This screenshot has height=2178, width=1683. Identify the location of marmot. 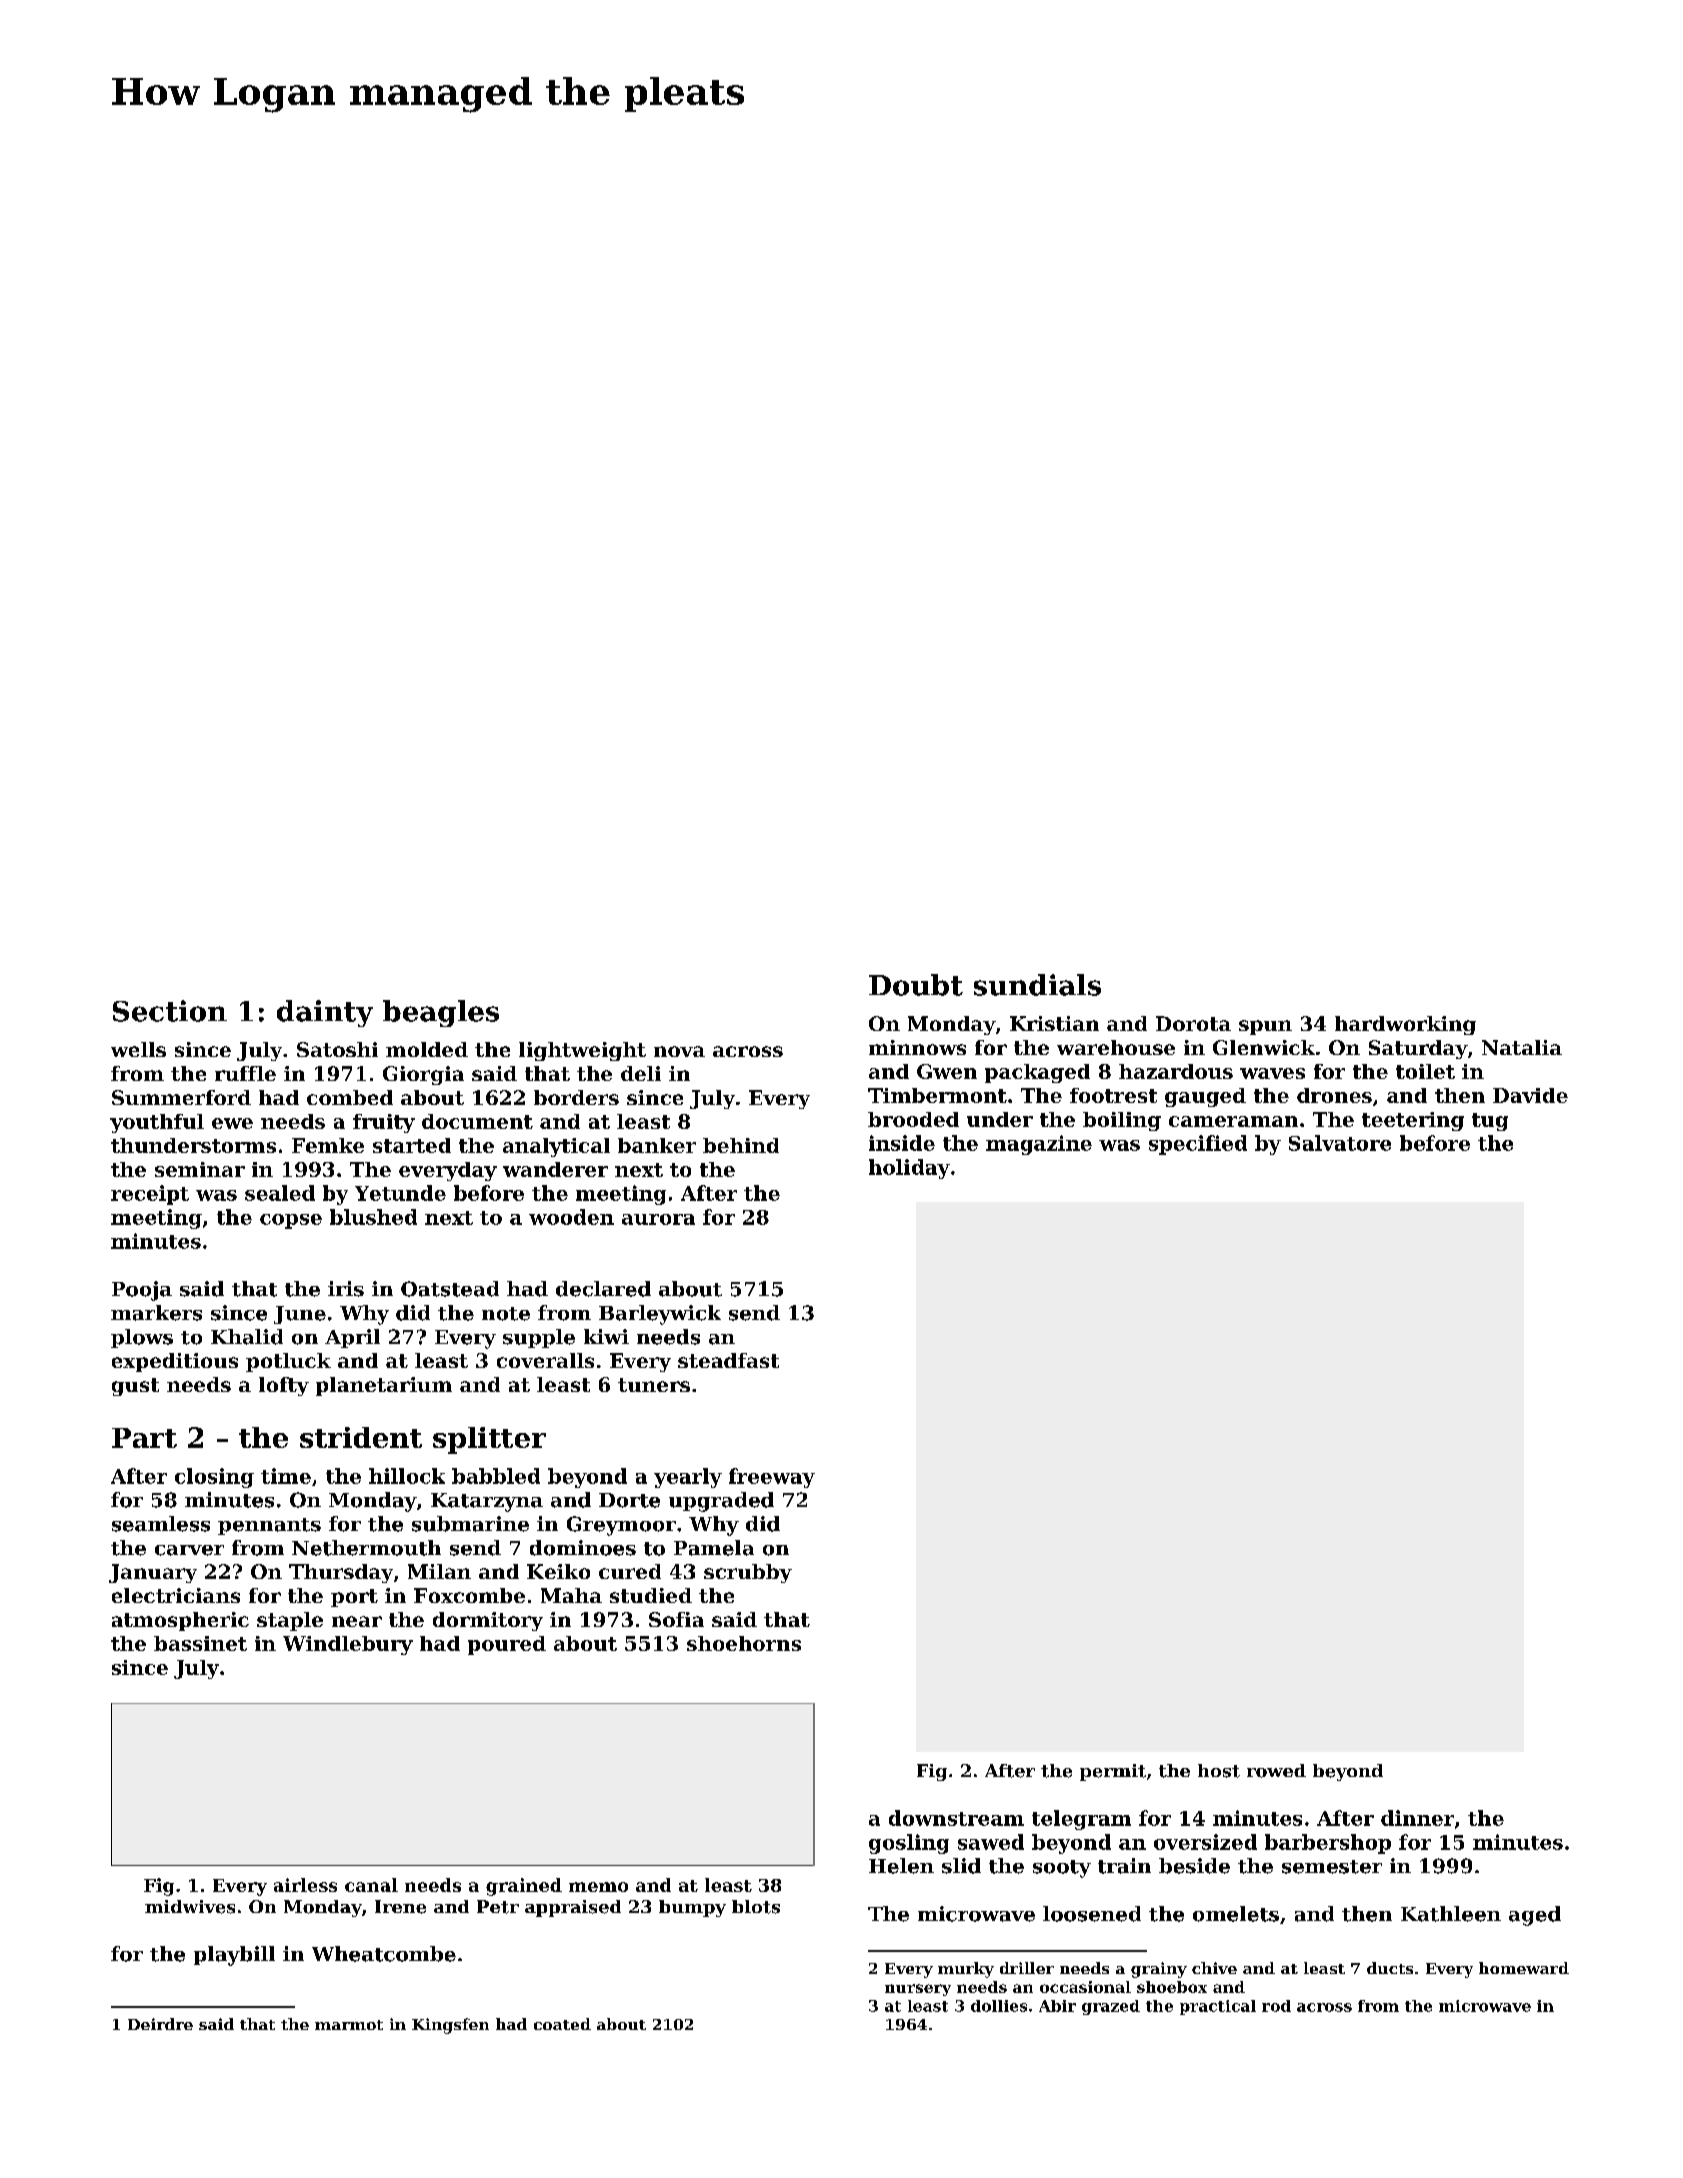
(349, 2025).
